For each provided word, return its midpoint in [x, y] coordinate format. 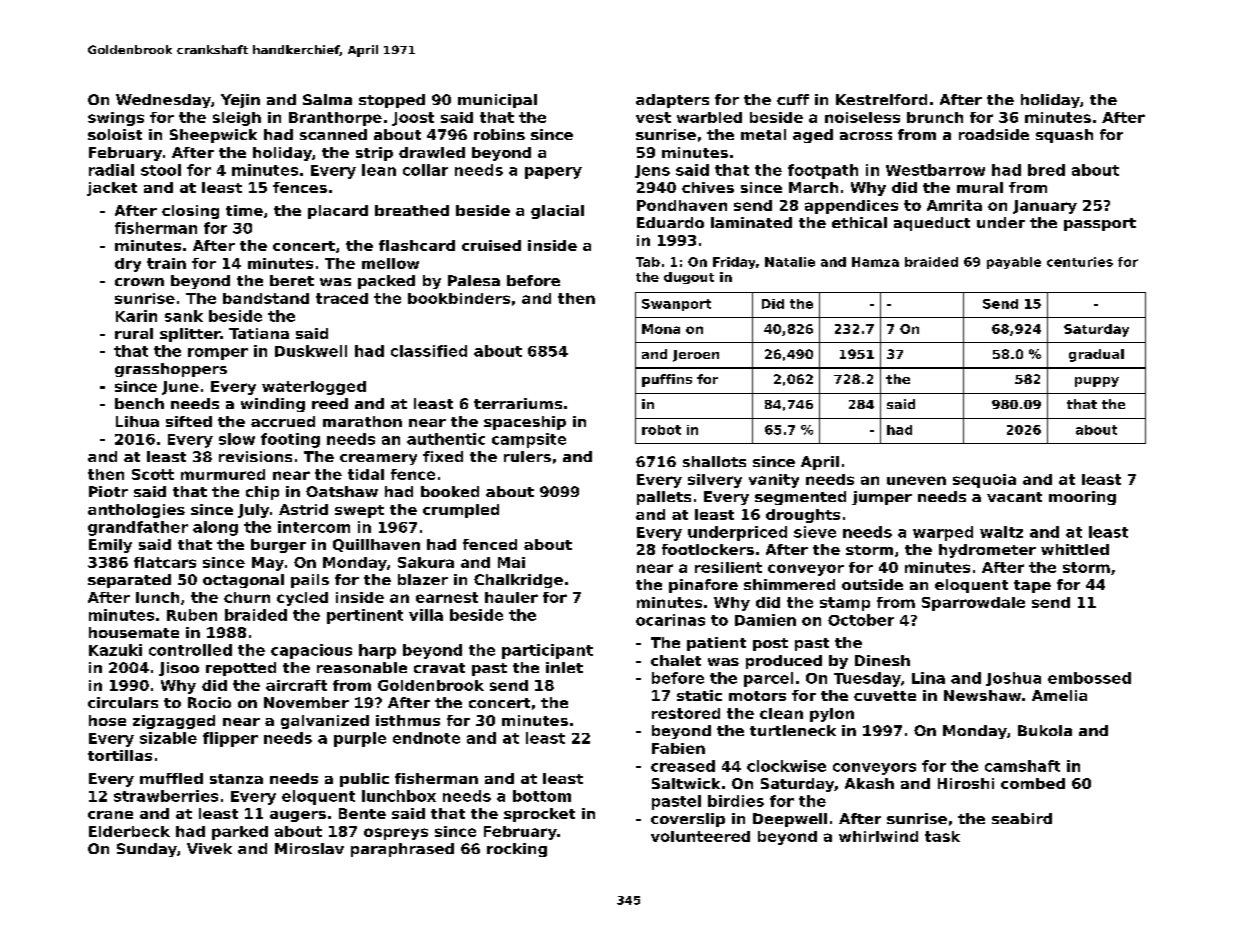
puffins [667, 380]
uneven [916, 480]
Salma [327, 99]
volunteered [700, 836]
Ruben [192, 615]
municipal [497, 101]
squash [1064, 136]
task [942, 836]
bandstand [266, 298]
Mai [511, 562]
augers [298, 816]
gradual [1096, 355]
